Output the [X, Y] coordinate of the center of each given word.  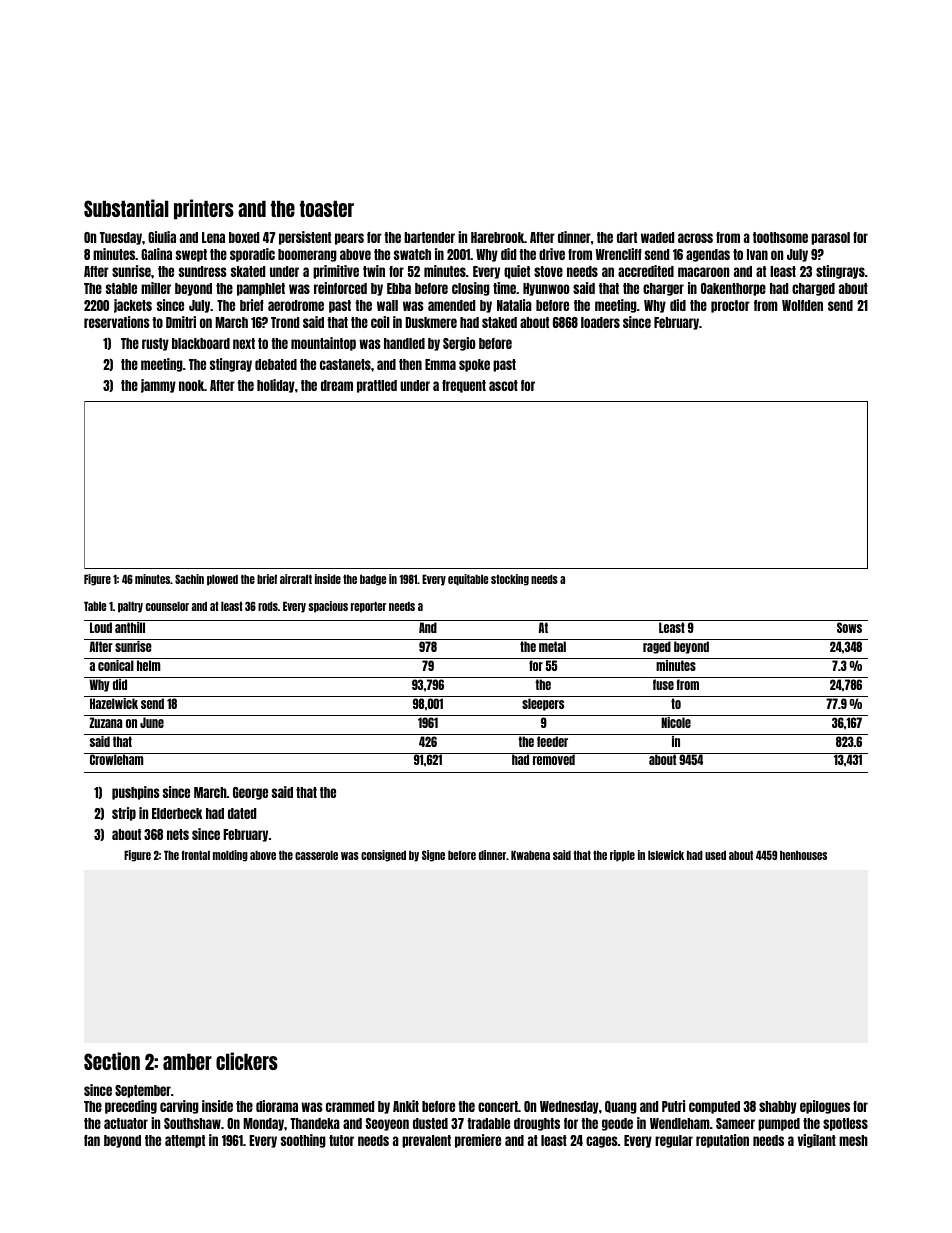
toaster [327, 209]
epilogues [825, 1107]
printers [204, 209]
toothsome [780, 237]
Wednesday [569, 1107]
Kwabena [530, 855]
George [250, 793]
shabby [778, 1107]
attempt [185, 1141]
